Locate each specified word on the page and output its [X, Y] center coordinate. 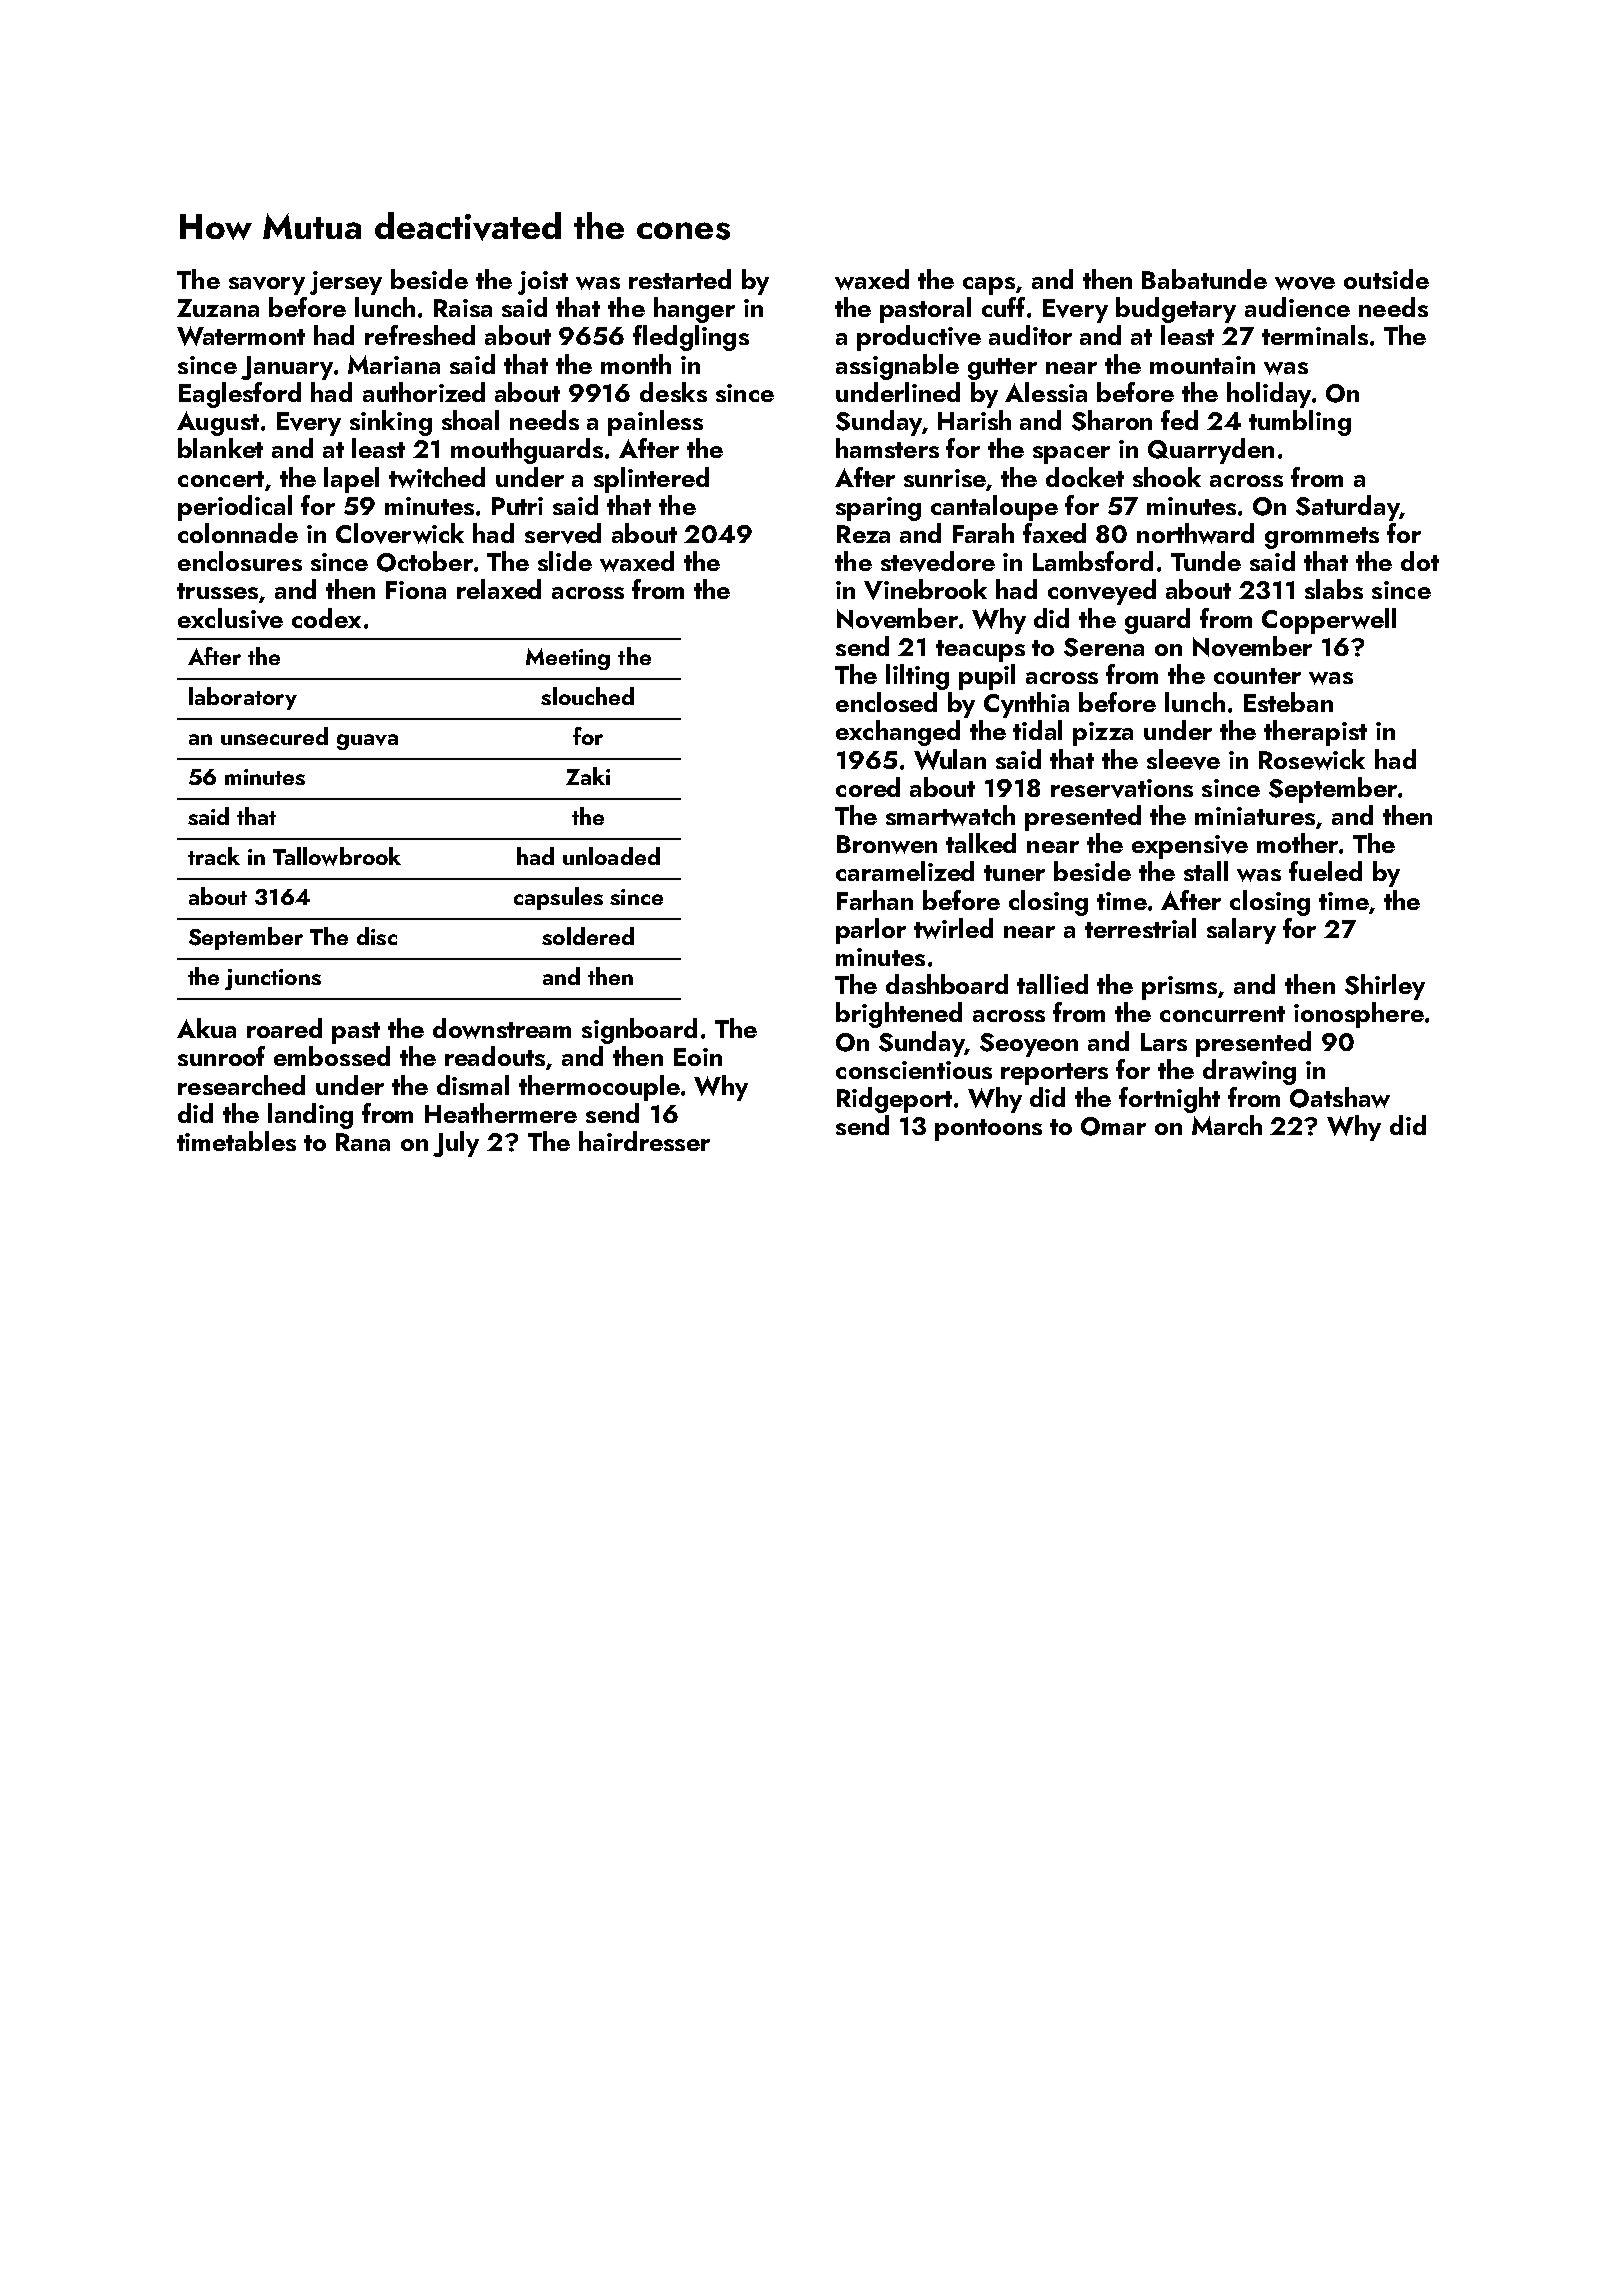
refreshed [420, 335]
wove [1305, 283]
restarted [680, 279]
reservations [1122, 788]
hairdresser [644, 1141]
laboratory [243, 698]
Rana [363, 1142]
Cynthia [1026, 705]
